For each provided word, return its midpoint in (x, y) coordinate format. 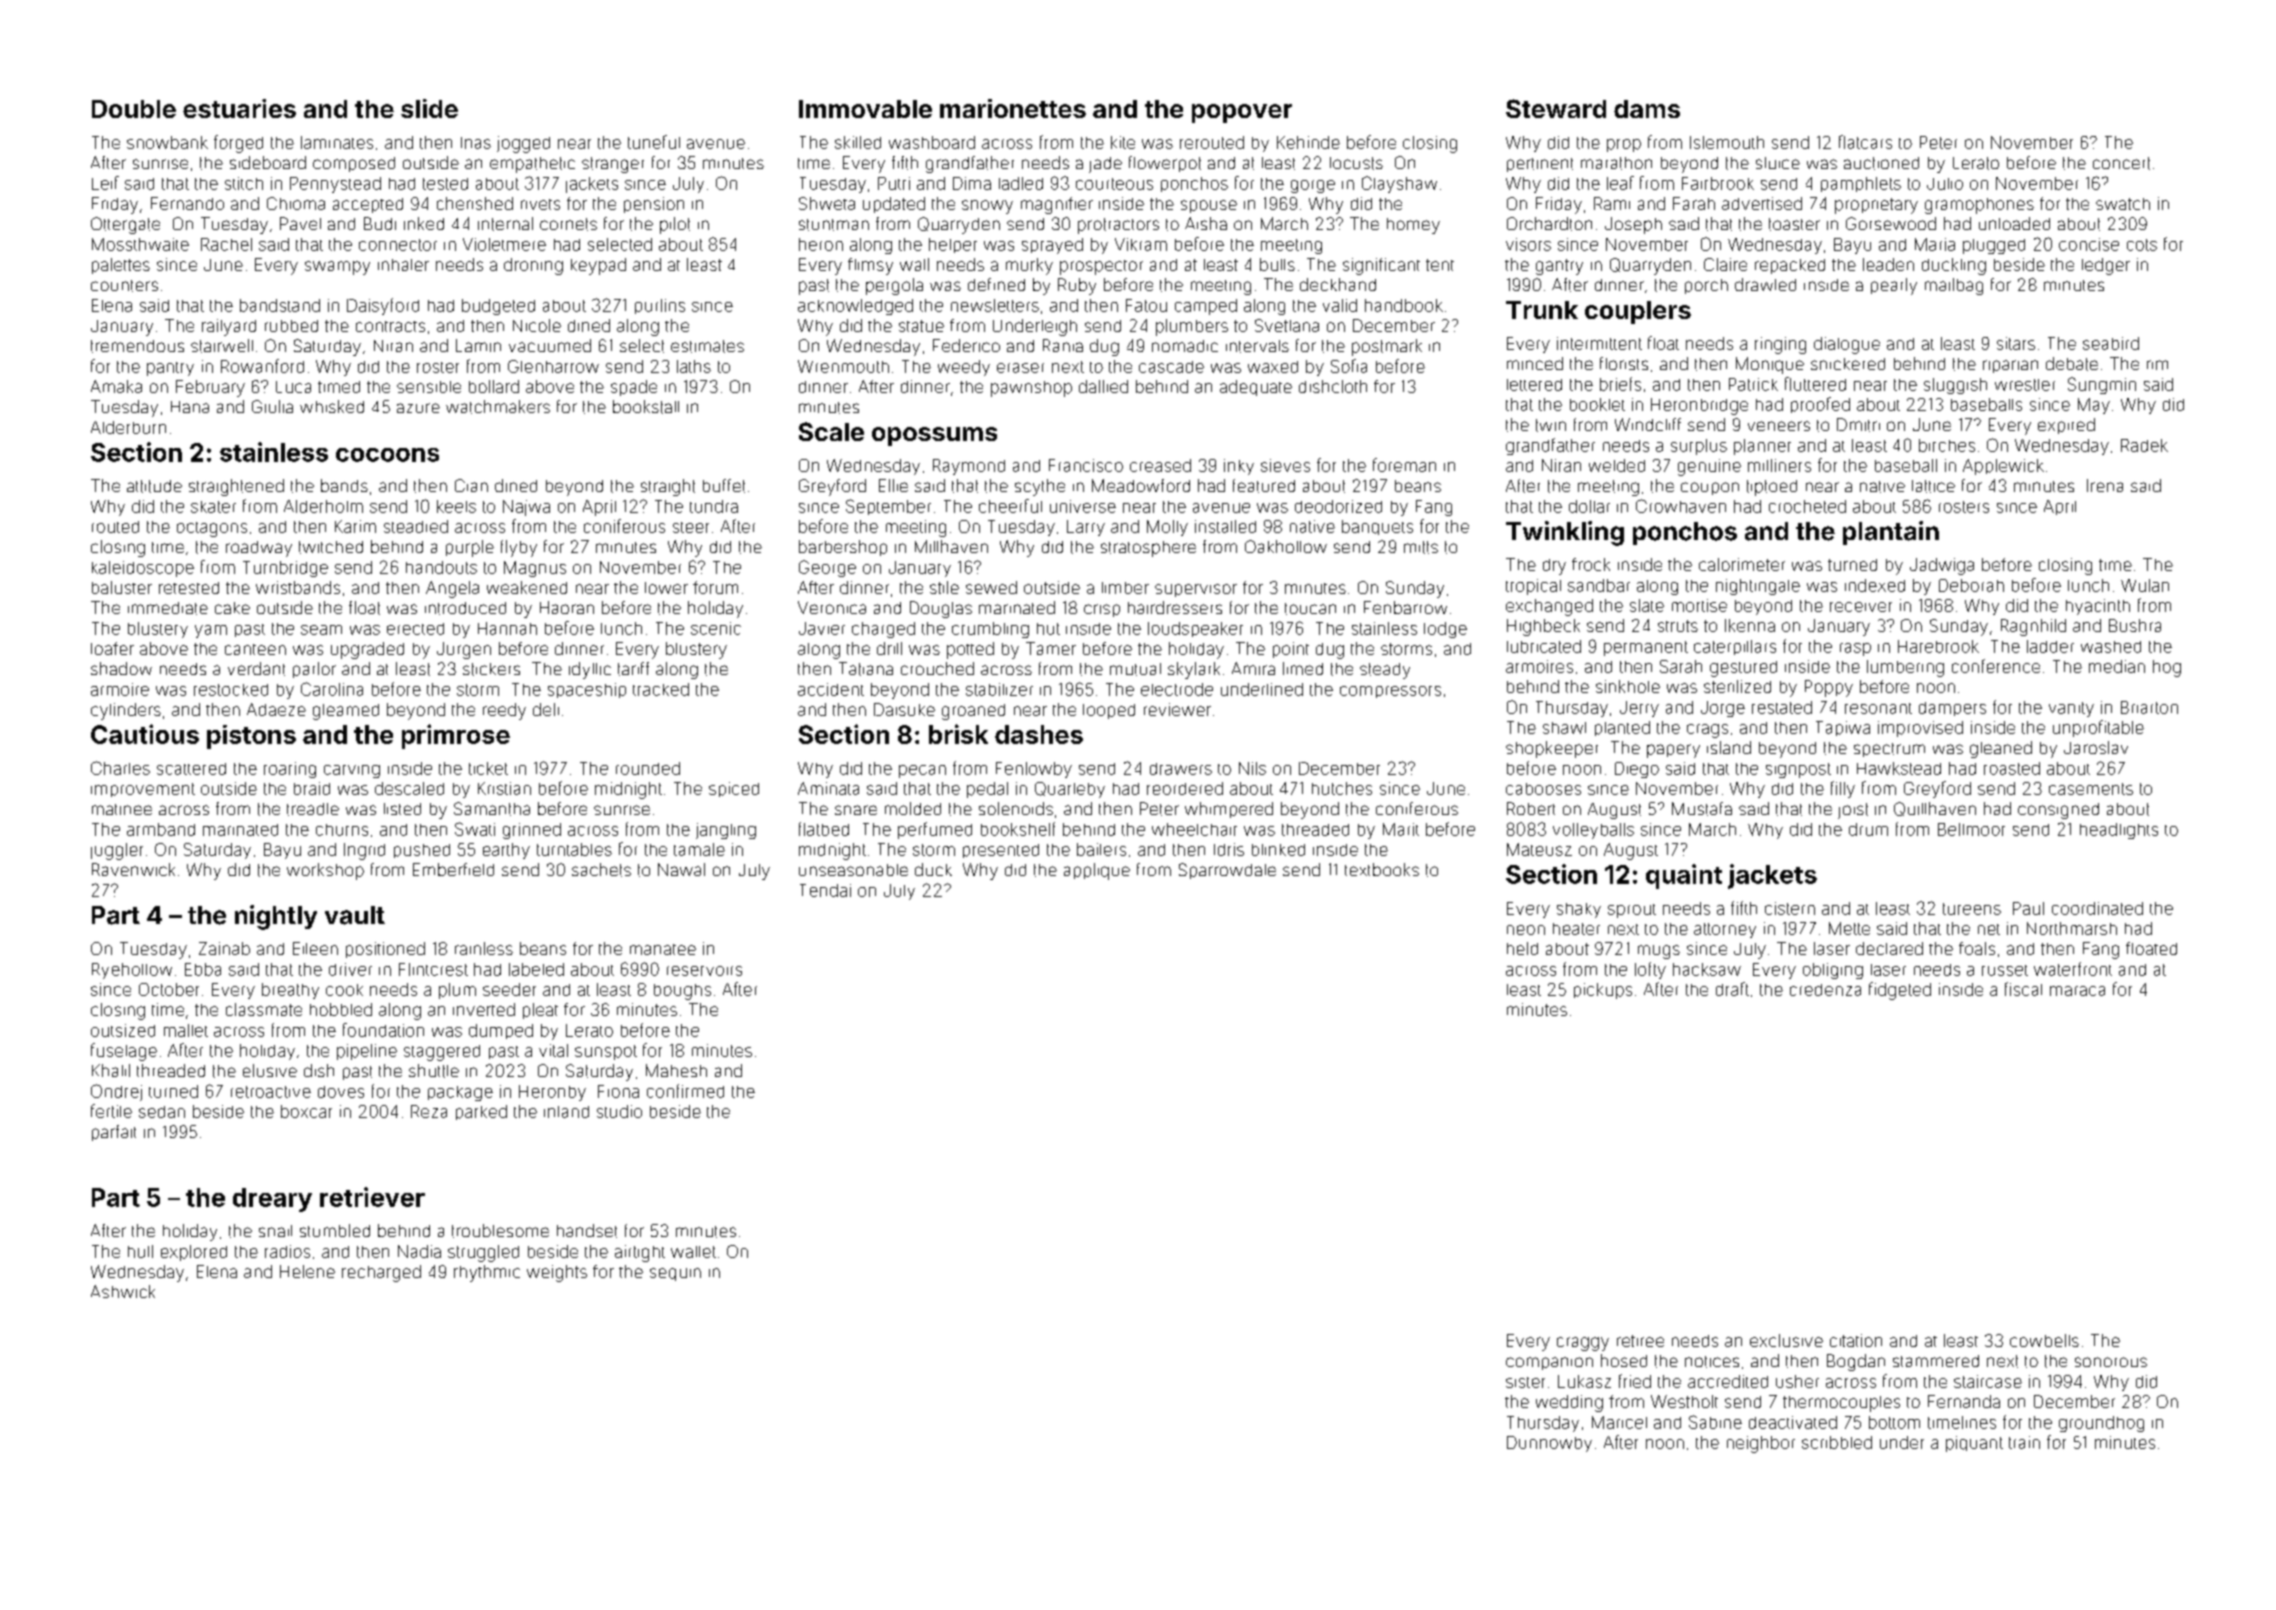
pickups (1603, 991)
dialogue (1847, 345)
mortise (1699, 605)
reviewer (1177, 709)
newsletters (995, 305)
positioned (385, 950)
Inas (476, 143)
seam (321, 630)
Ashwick (123, 1291)
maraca (2077, 991)
